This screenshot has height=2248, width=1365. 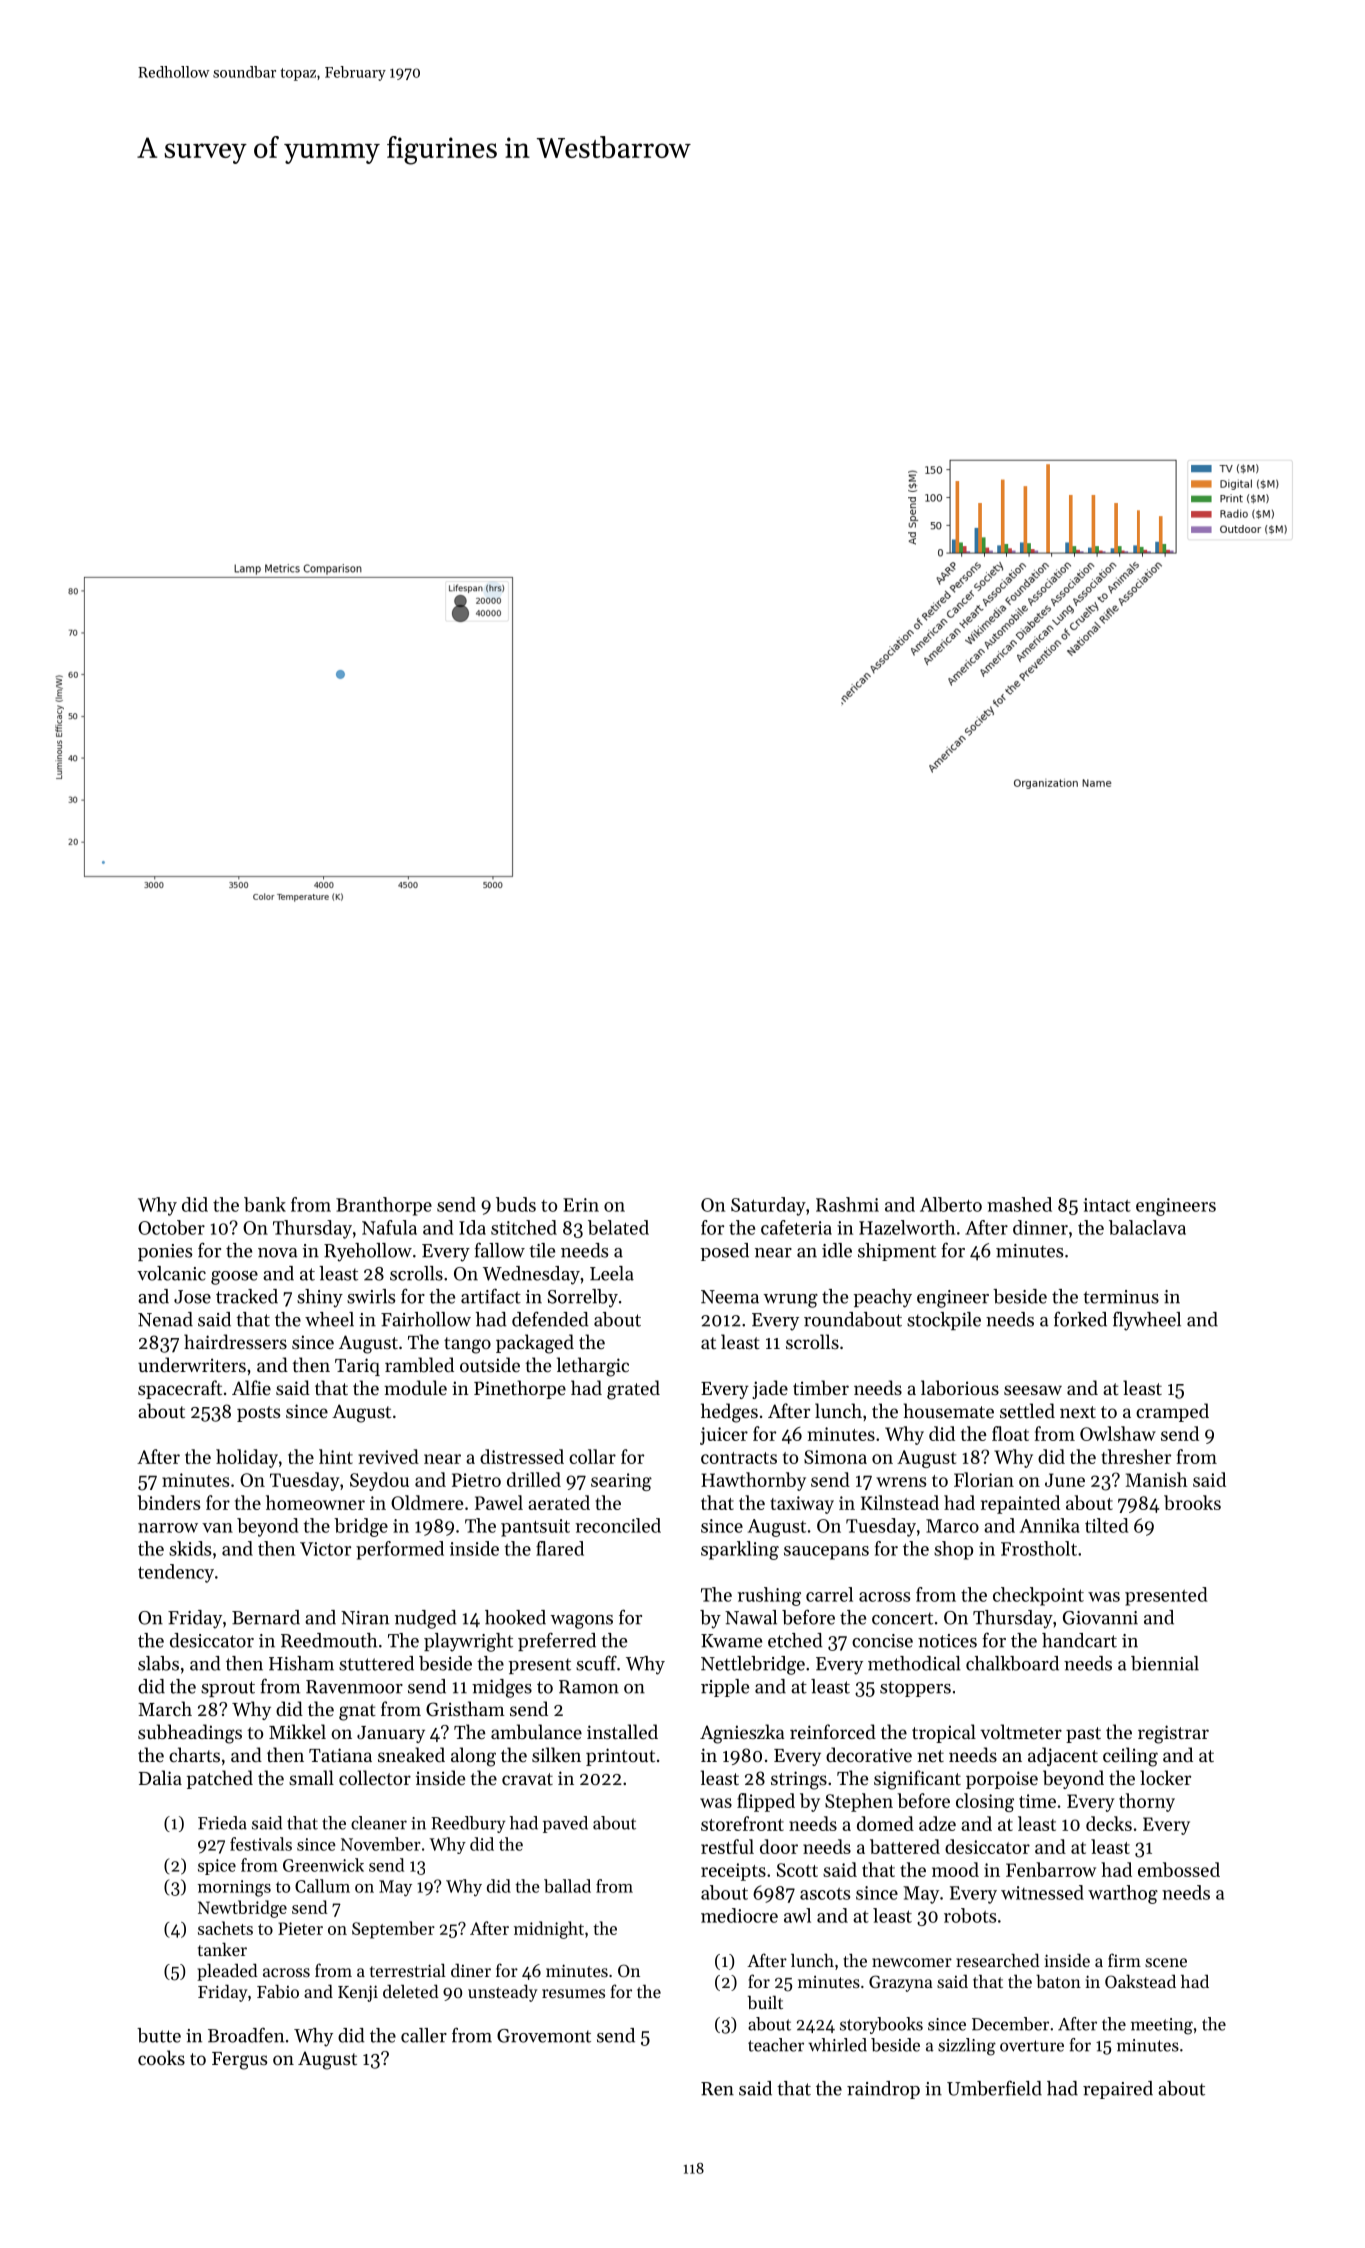 I want to click on terminus, so click(x=1121, y=1297).
